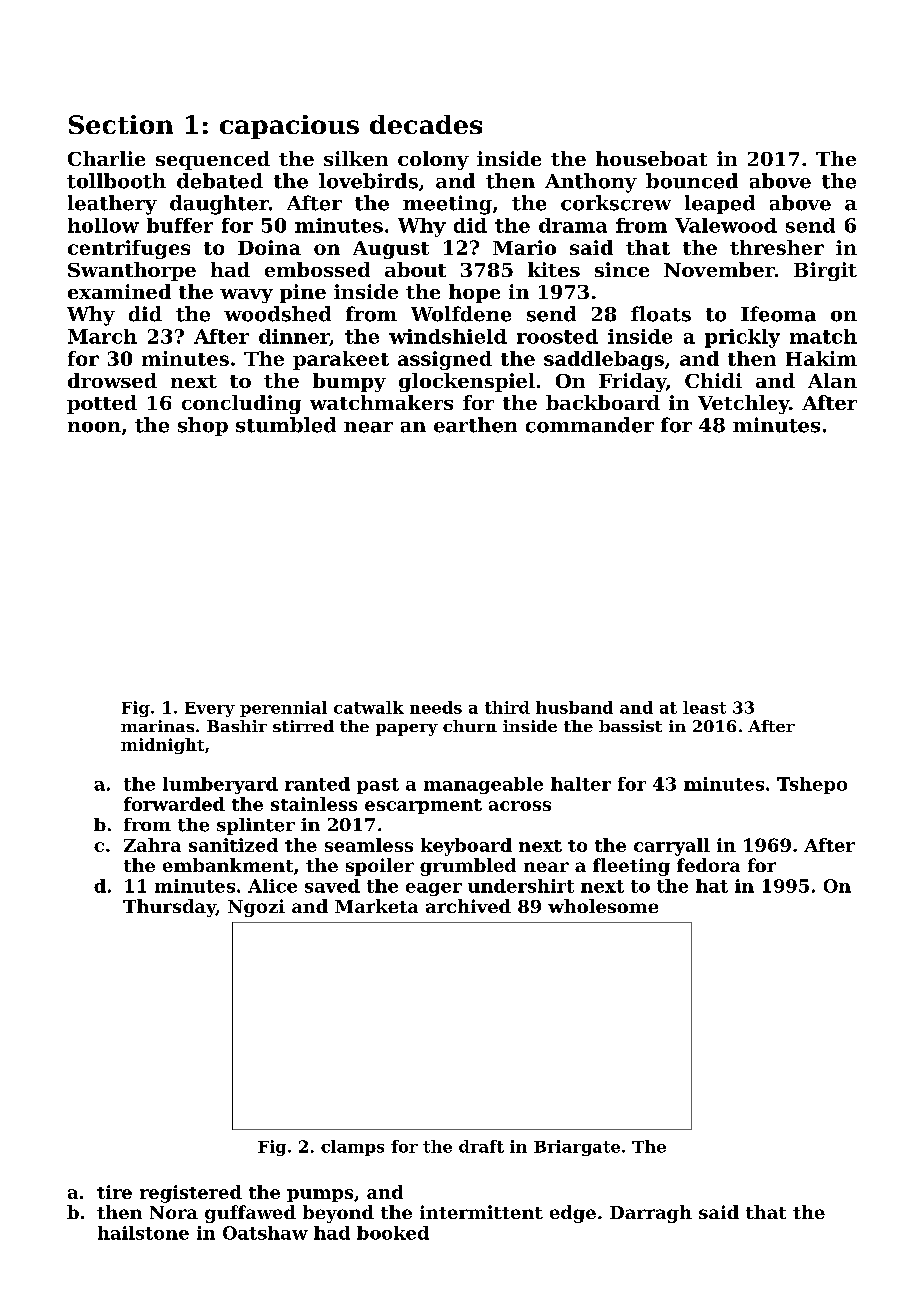 This screenshot has height=1314, width=924. Describe the element at coordinates (507, 707) in the screenshot. I see `third` at that location.
